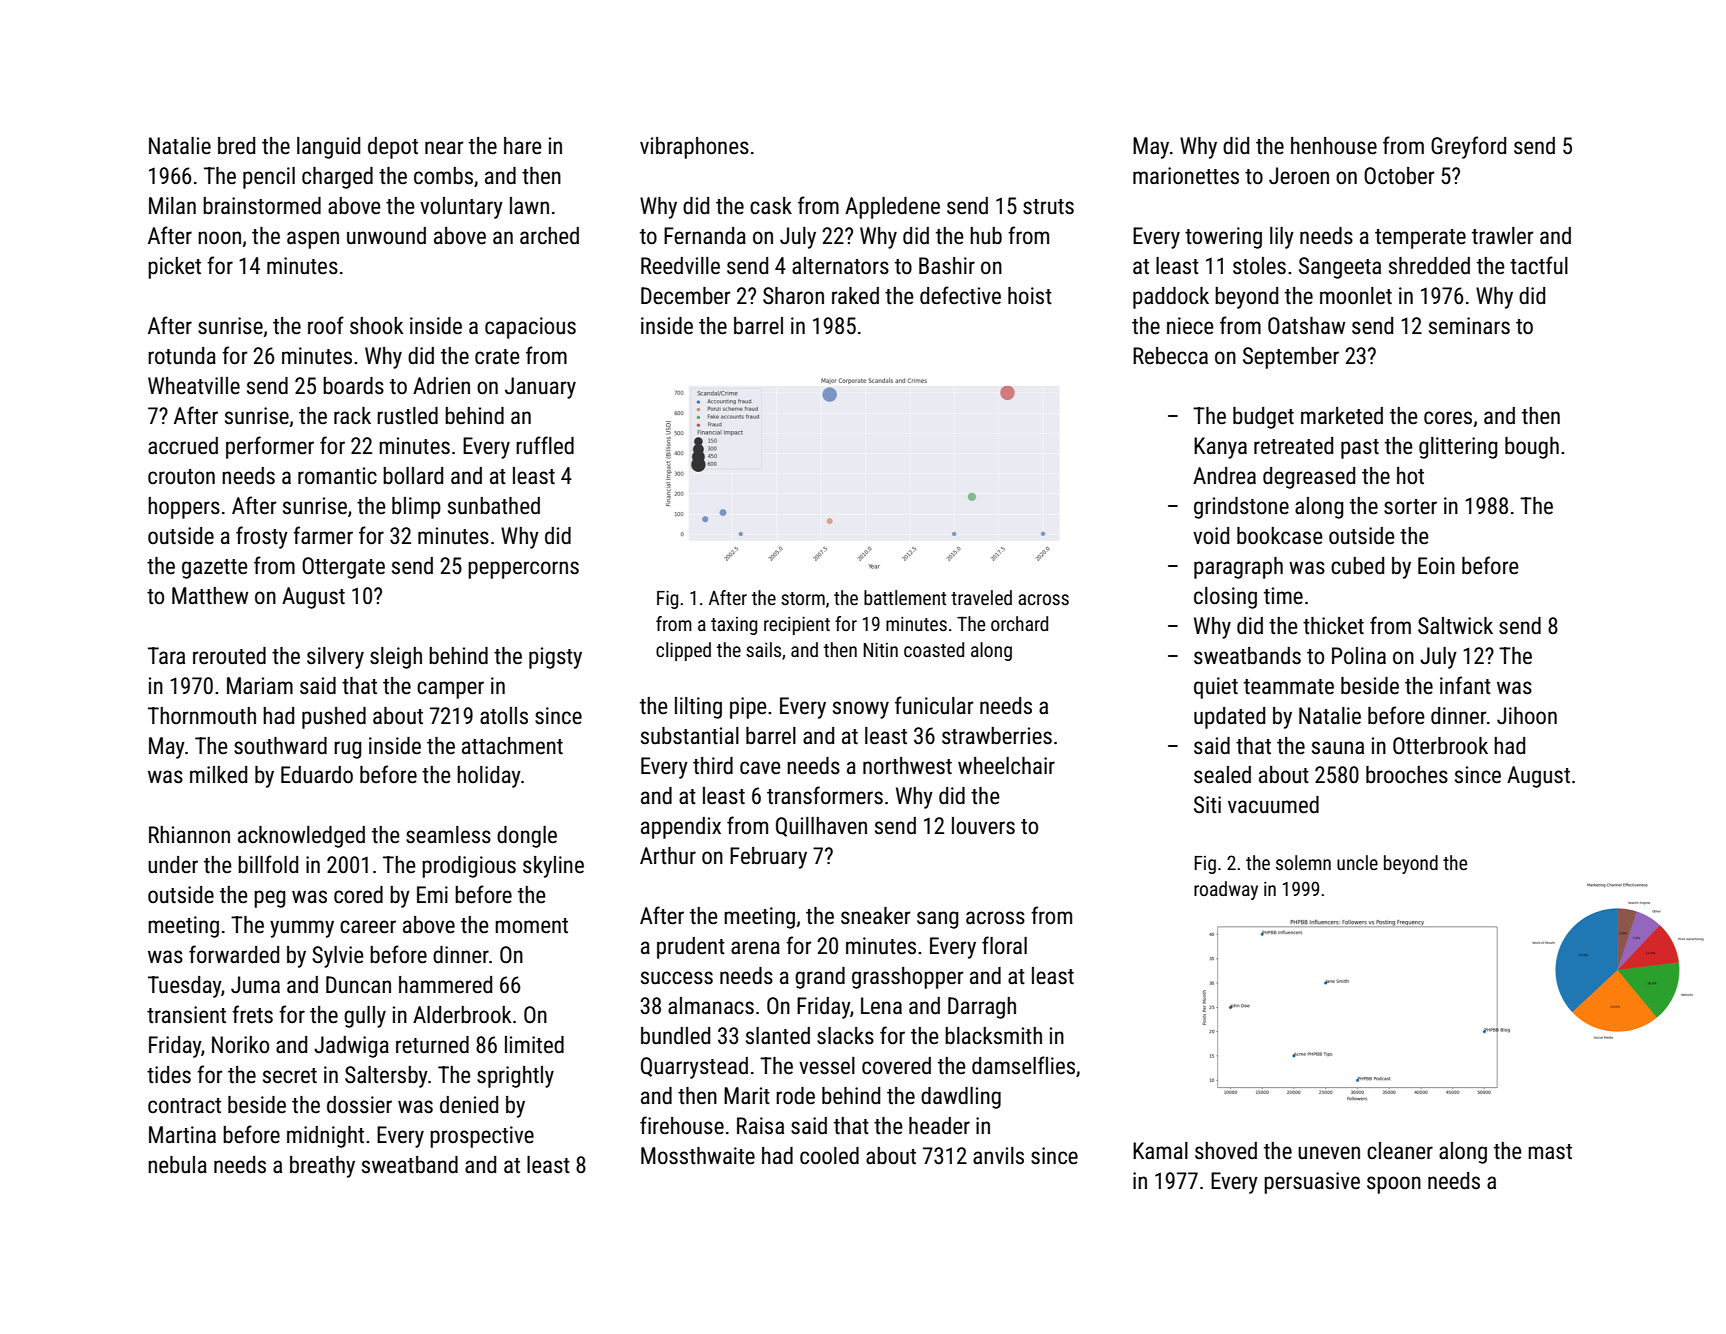 This screenshot has width=1726, height=1334. Describe the element at coordinates (322, 1167) in the screenshot. I see `breathy` at that location.
